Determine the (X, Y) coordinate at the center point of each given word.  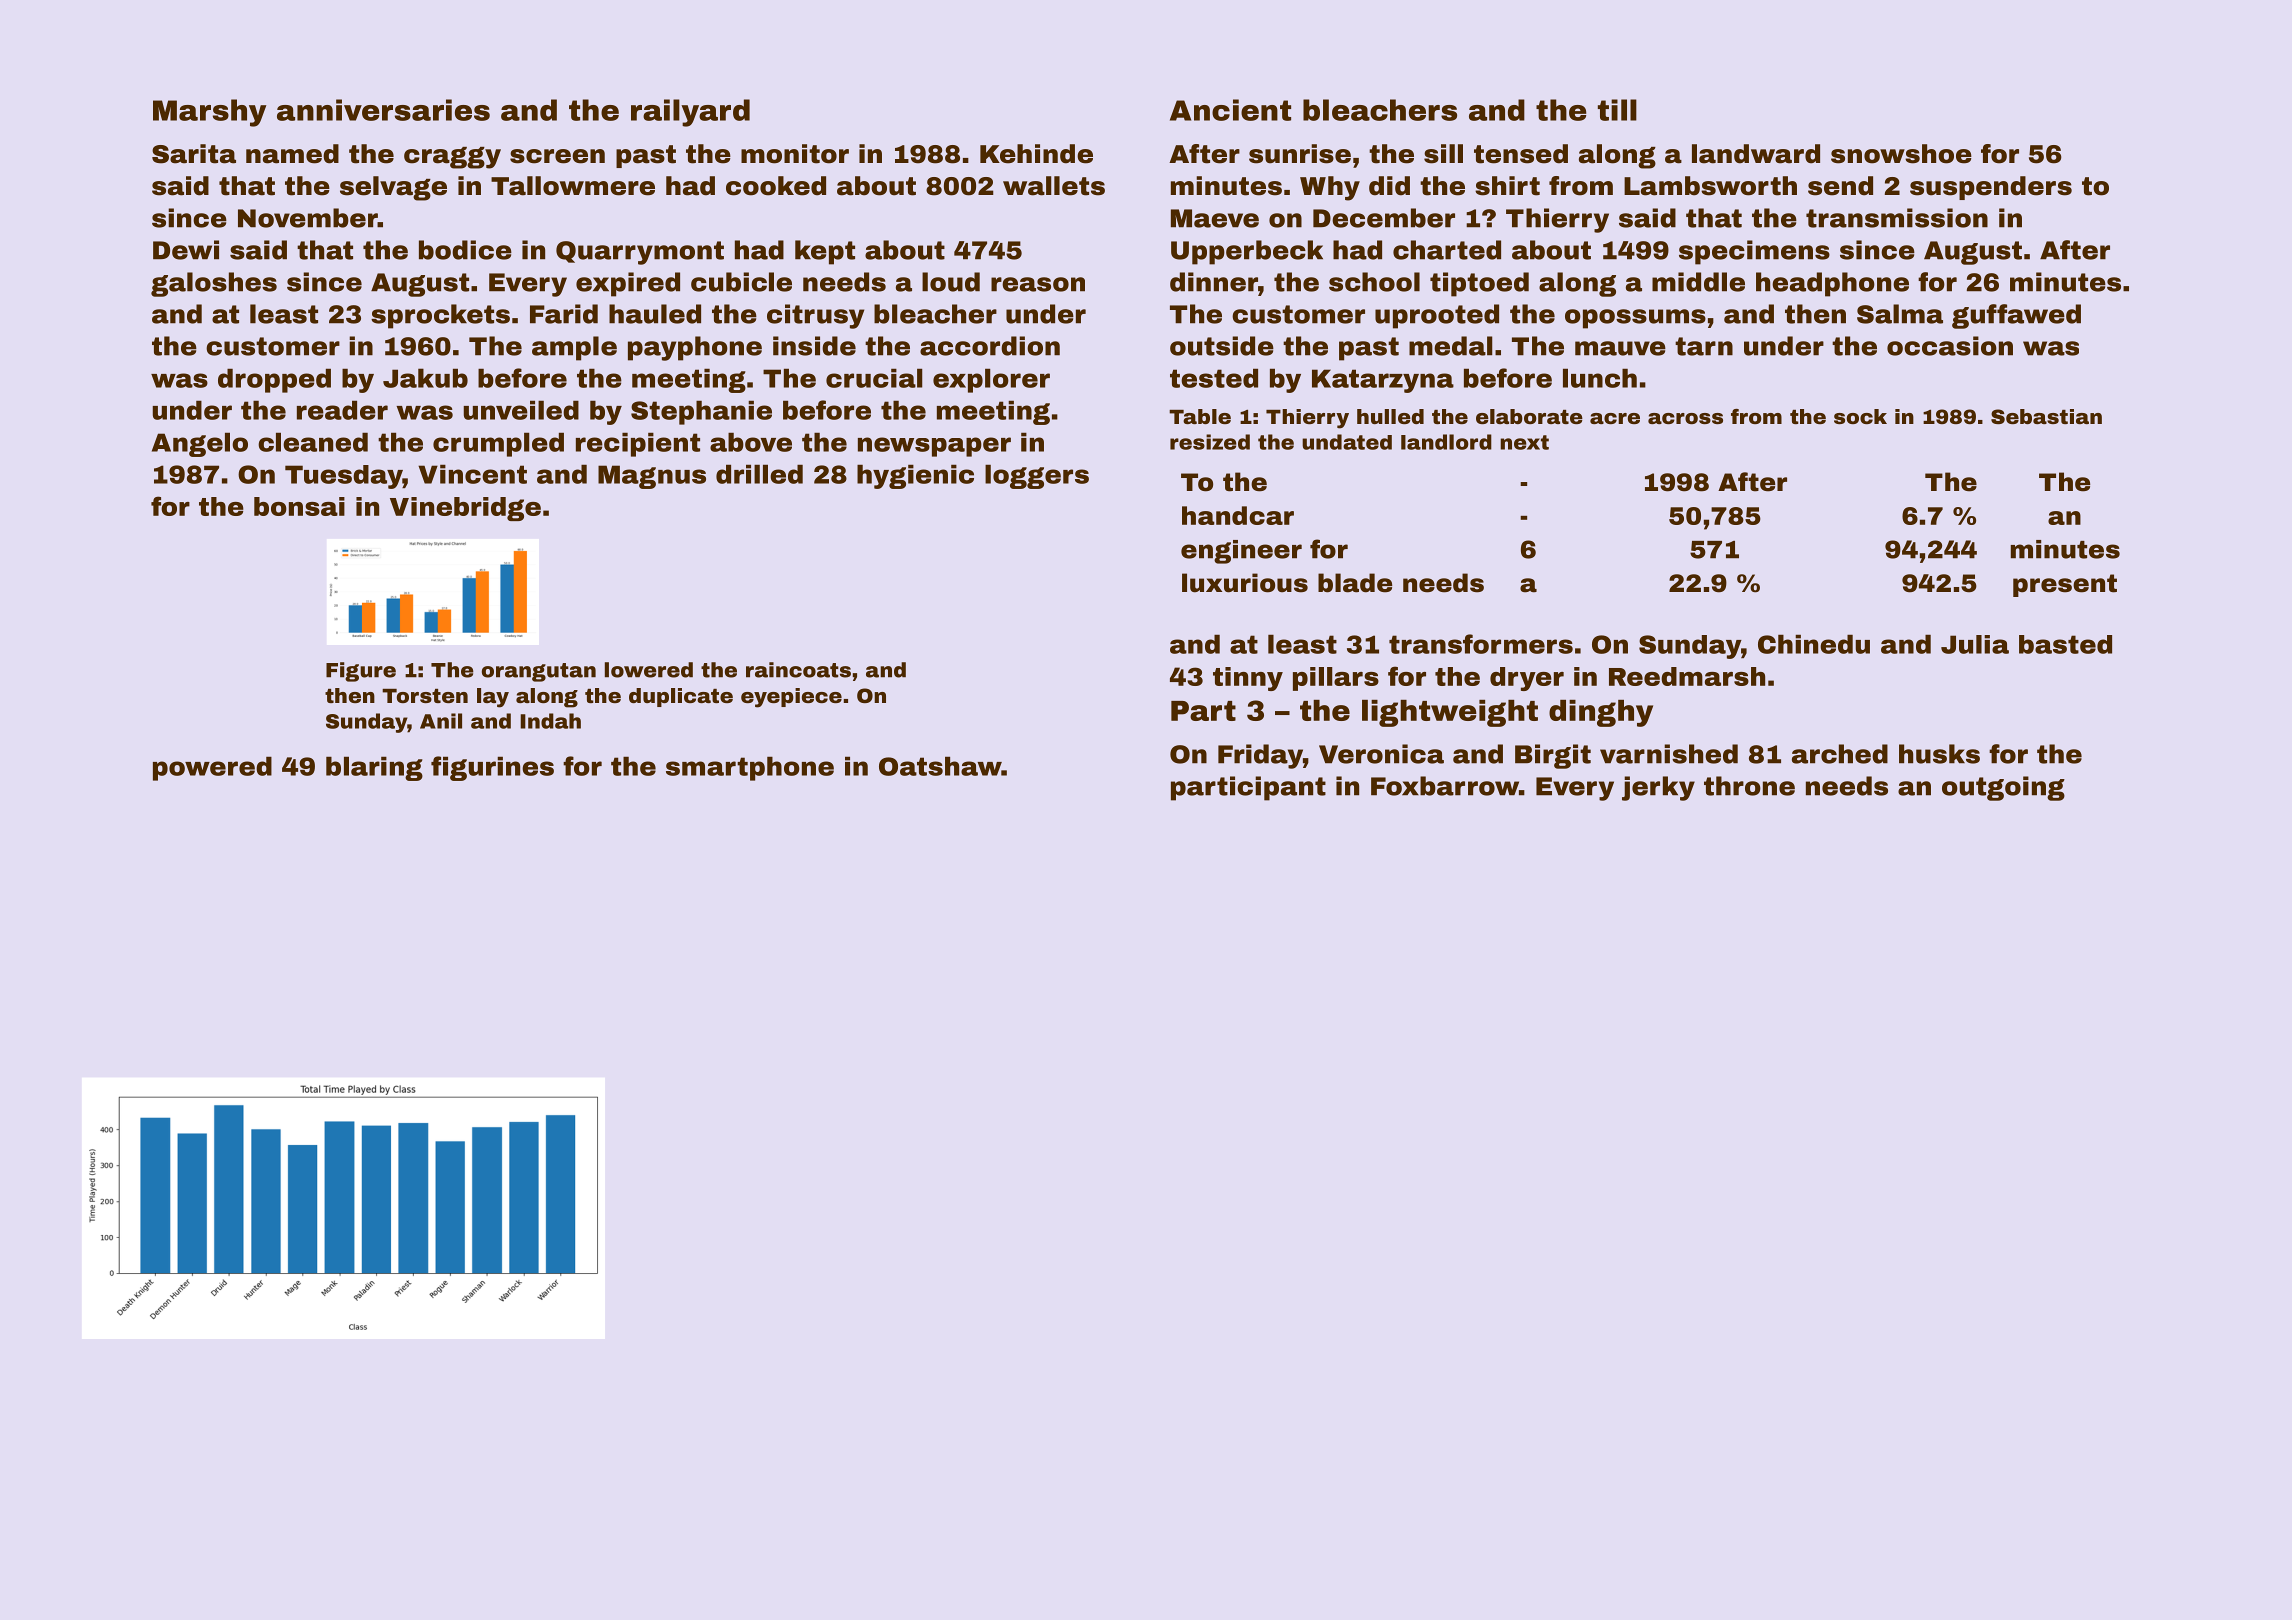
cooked (776, 186)
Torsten (425, 696)
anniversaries (383, 110)
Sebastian (2046, 416)
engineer (1241, 552)
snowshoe (1901, 154)
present (2065, 585)
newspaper (934, 447)
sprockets (440, 316)
